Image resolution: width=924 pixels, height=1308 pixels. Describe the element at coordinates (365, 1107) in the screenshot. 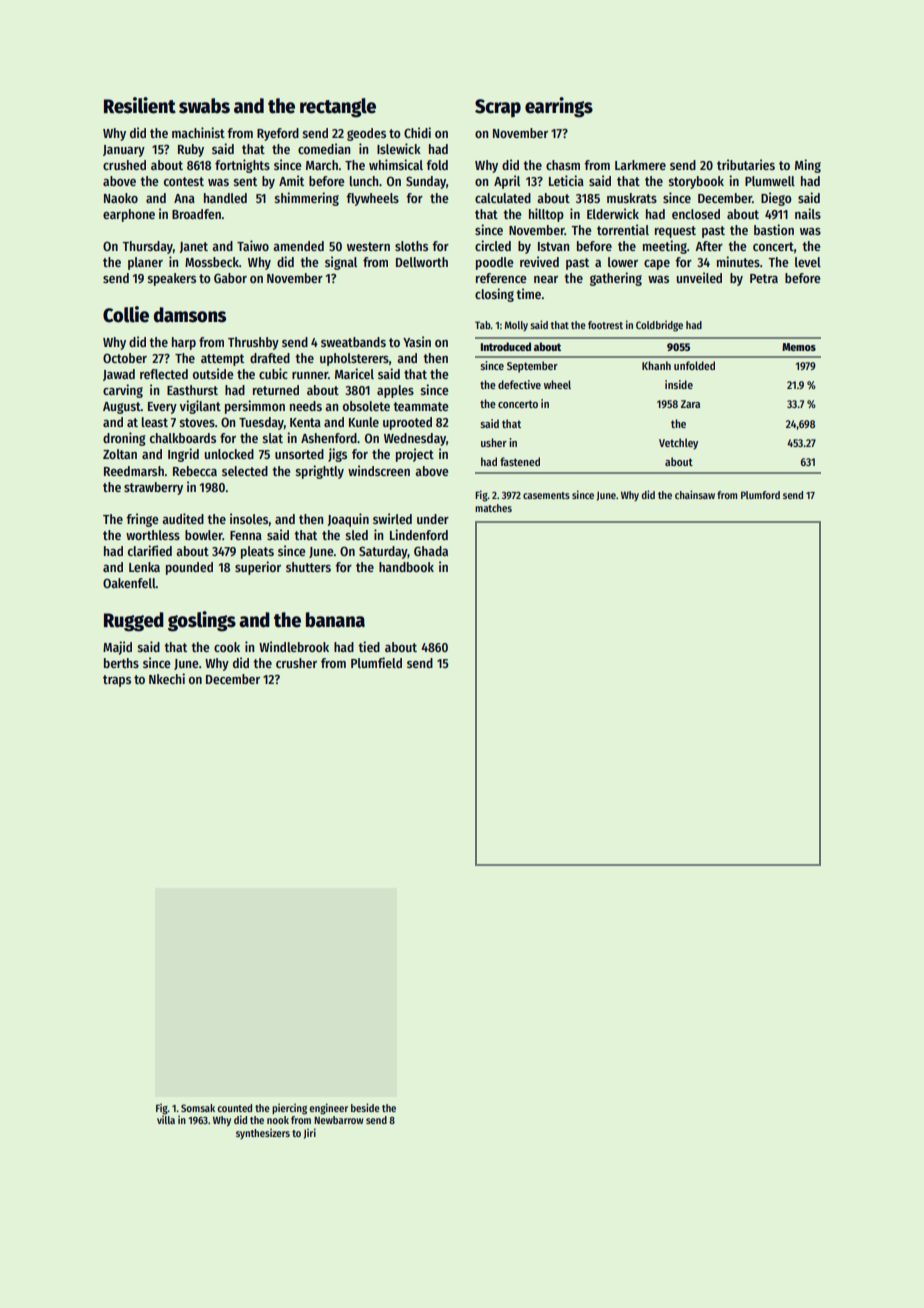

I see `beside` at that location.
